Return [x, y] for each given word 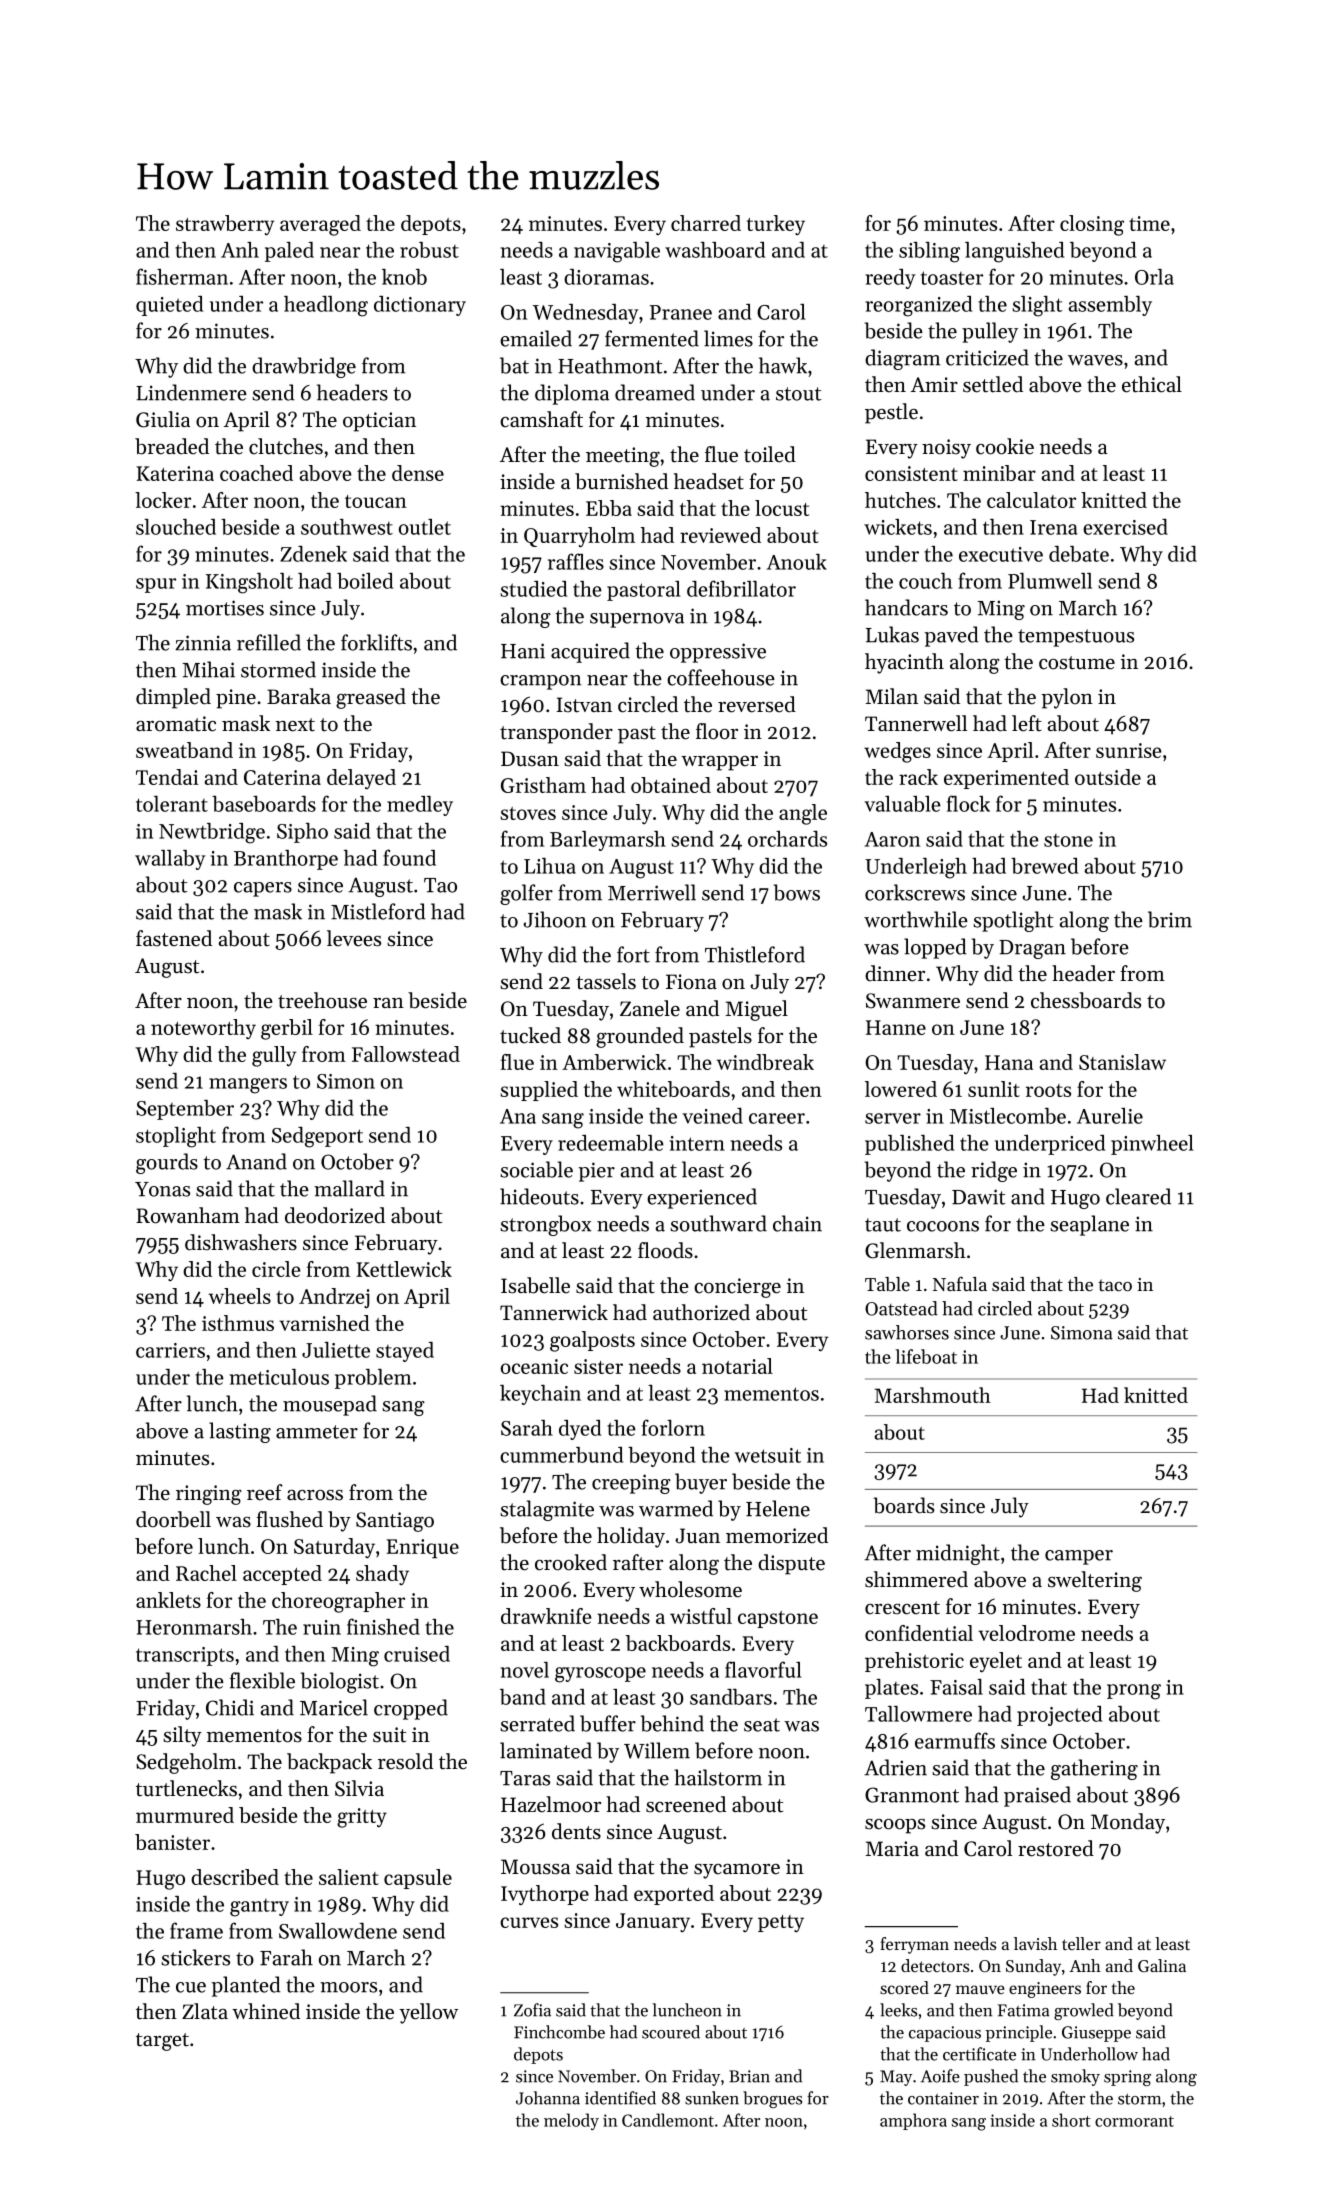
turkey [776, 225]
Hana [1009, 1062]
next [295, 725]
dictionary [420, 306]
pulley [990, 332]
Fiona [691, 982]
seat [762, 1725]
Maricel [334, 1707]
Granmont [912, 1795]
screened [686, 1804]
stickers [195, 1957]
